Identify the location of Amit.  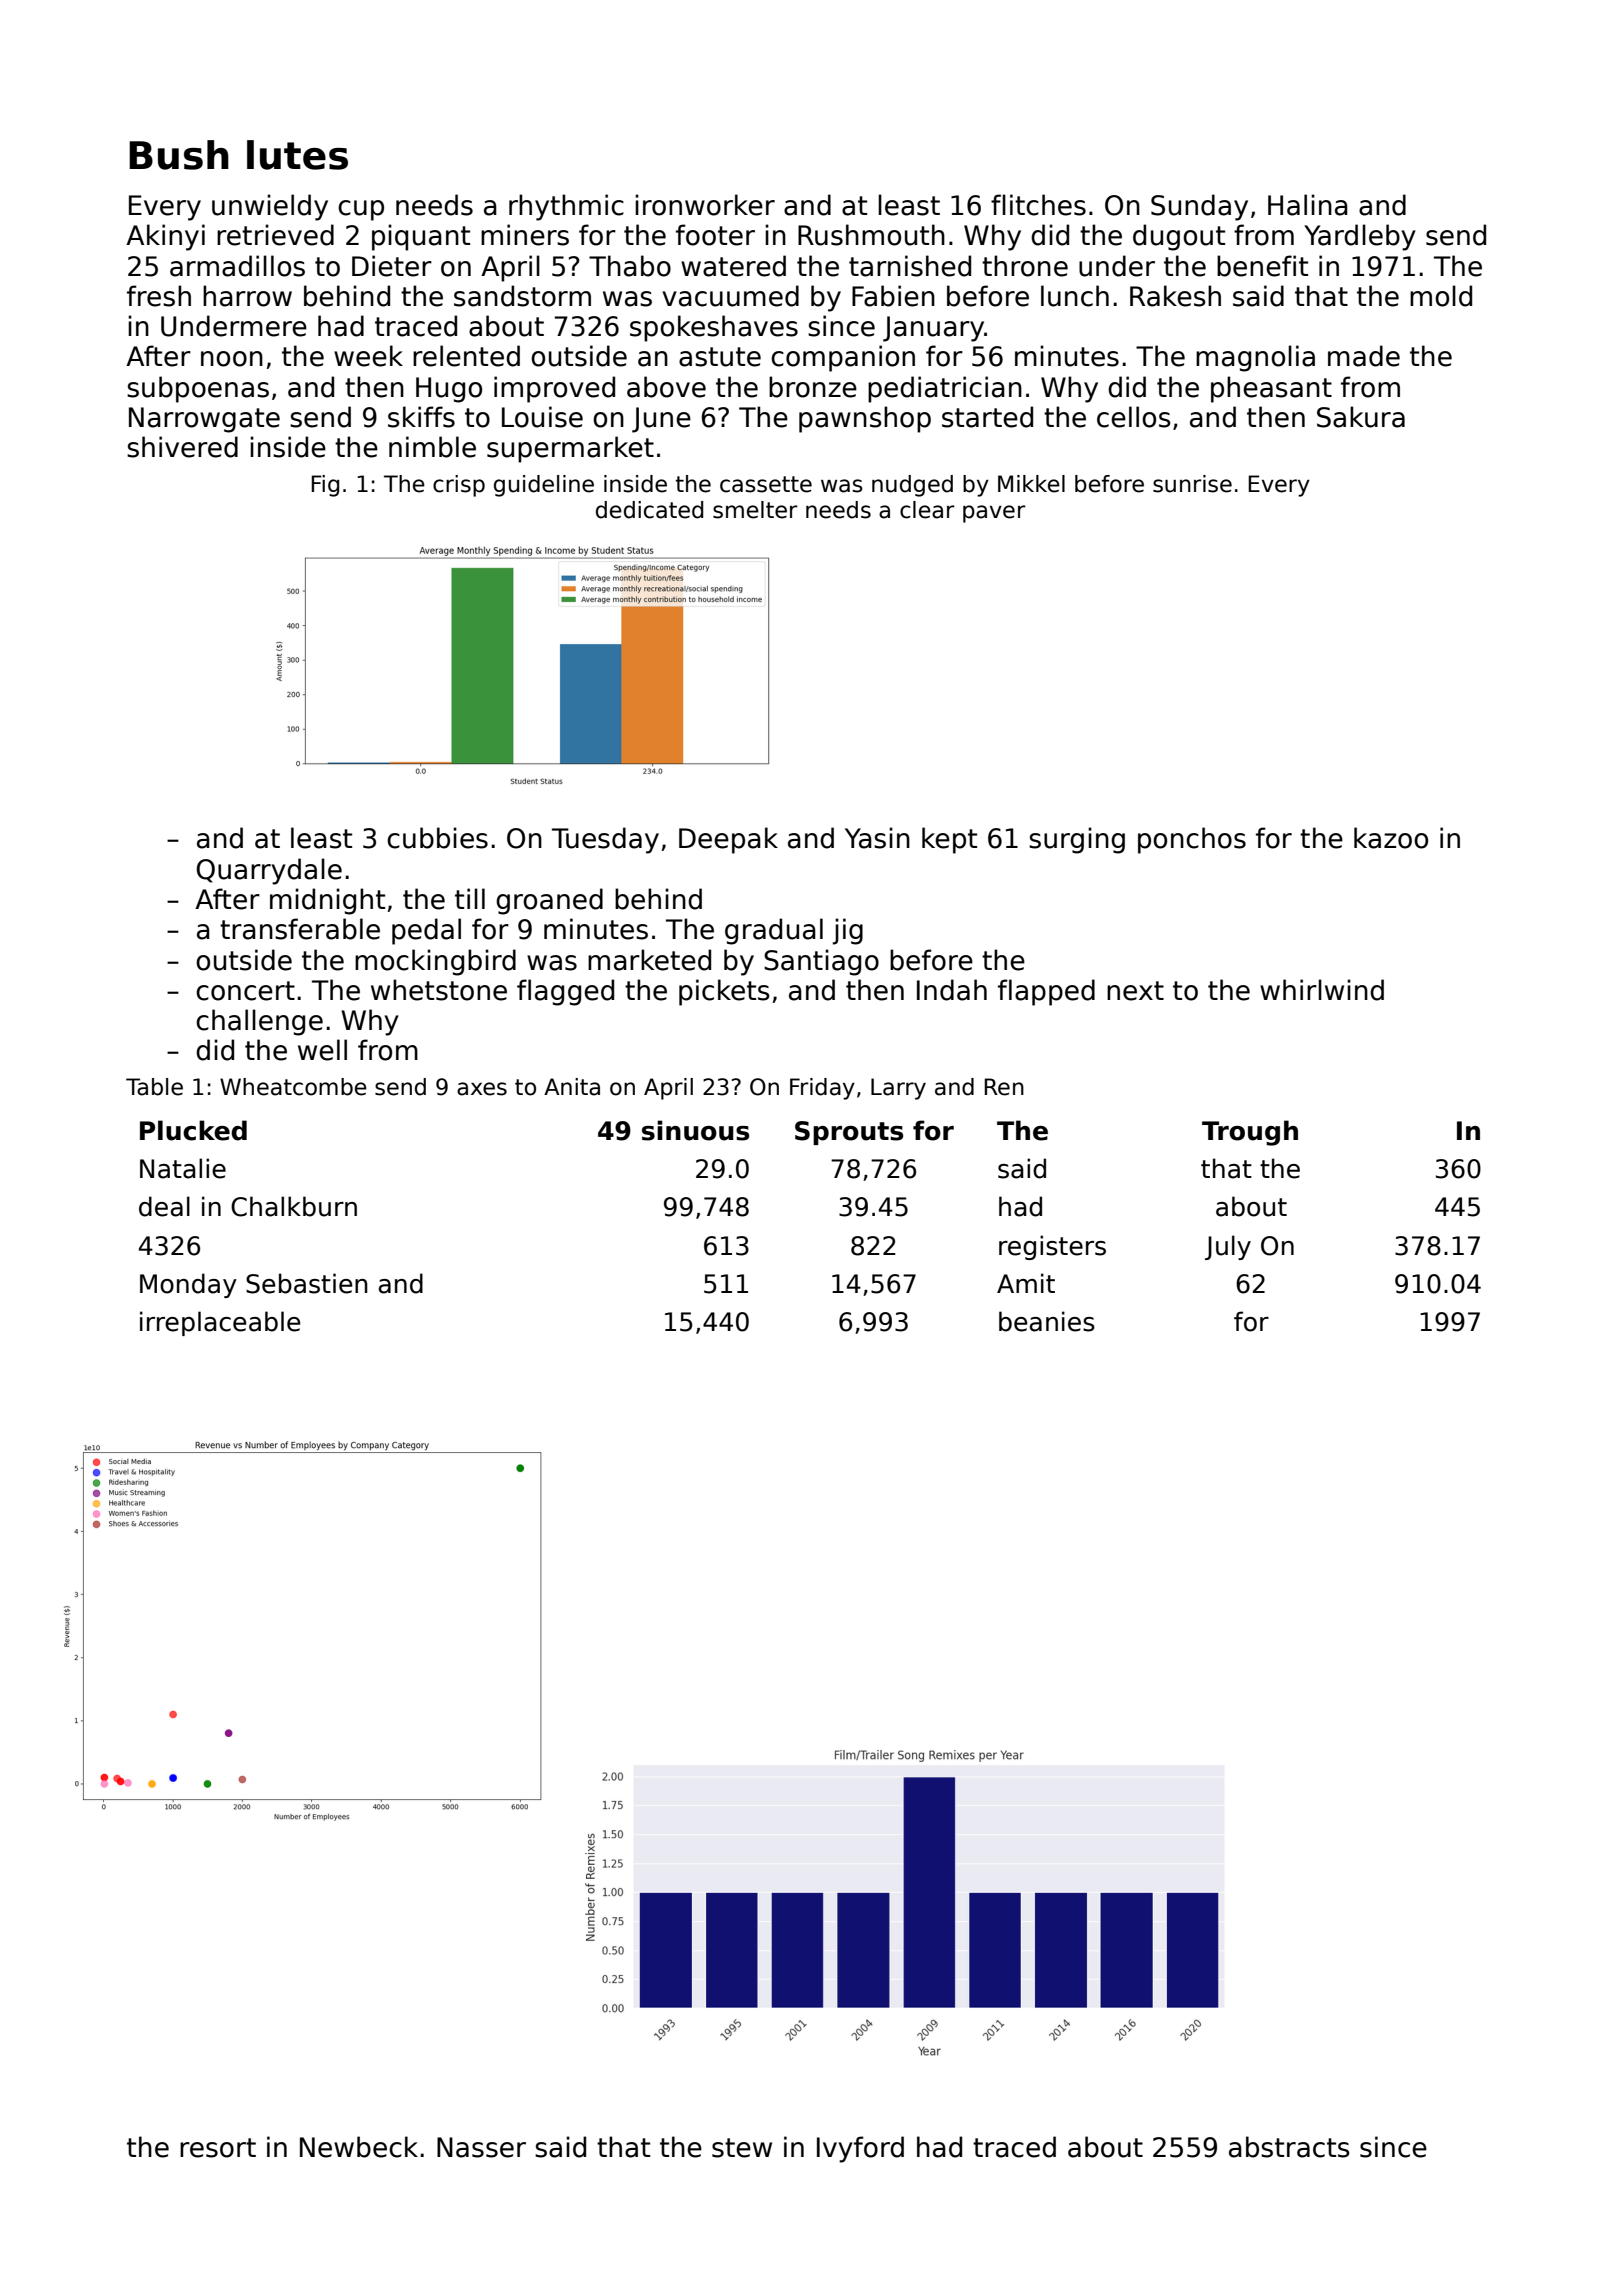
(1026, 1283).
